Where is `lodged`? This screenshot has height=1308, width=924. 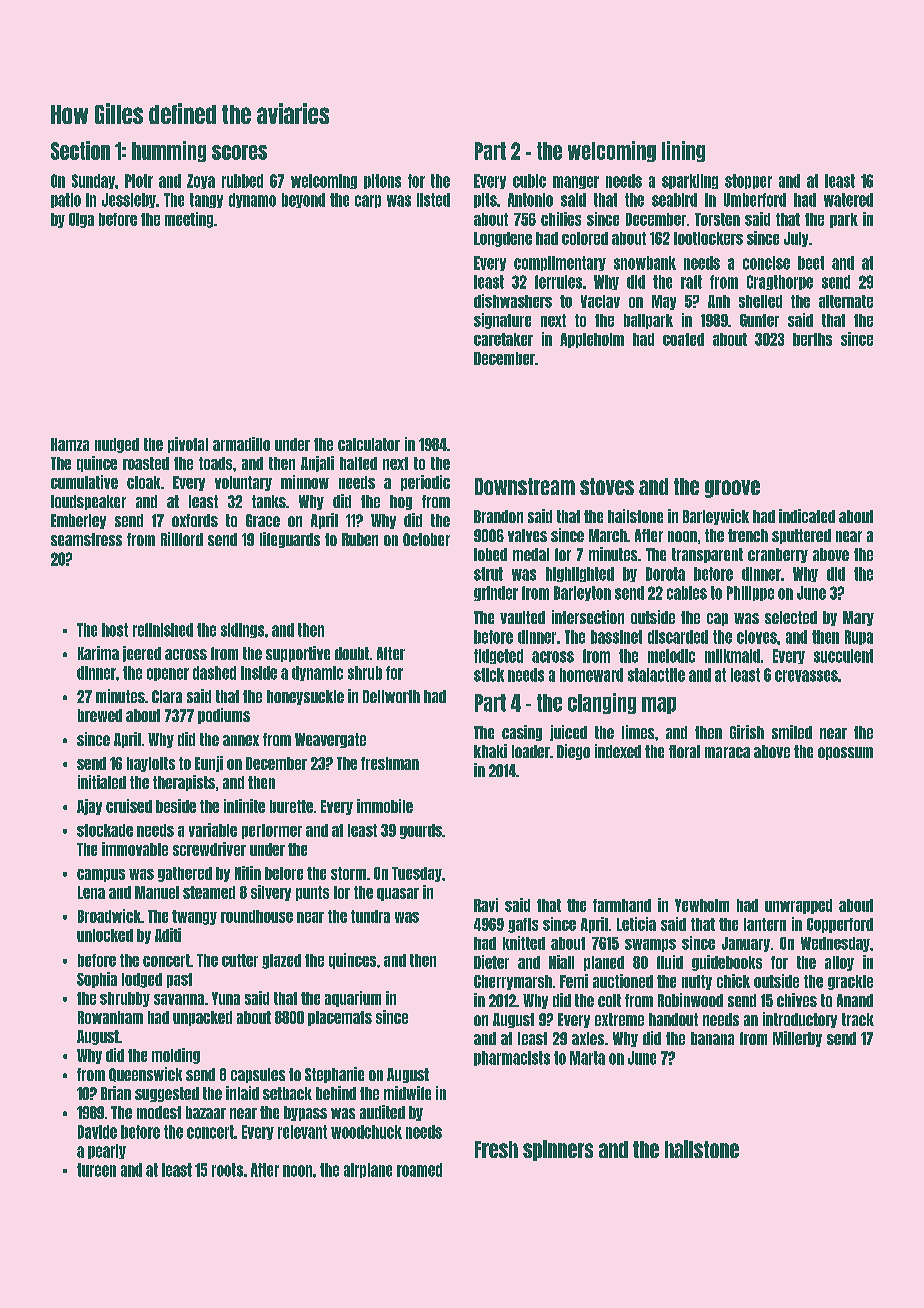
lodged is located at coordinates (142, 980).
